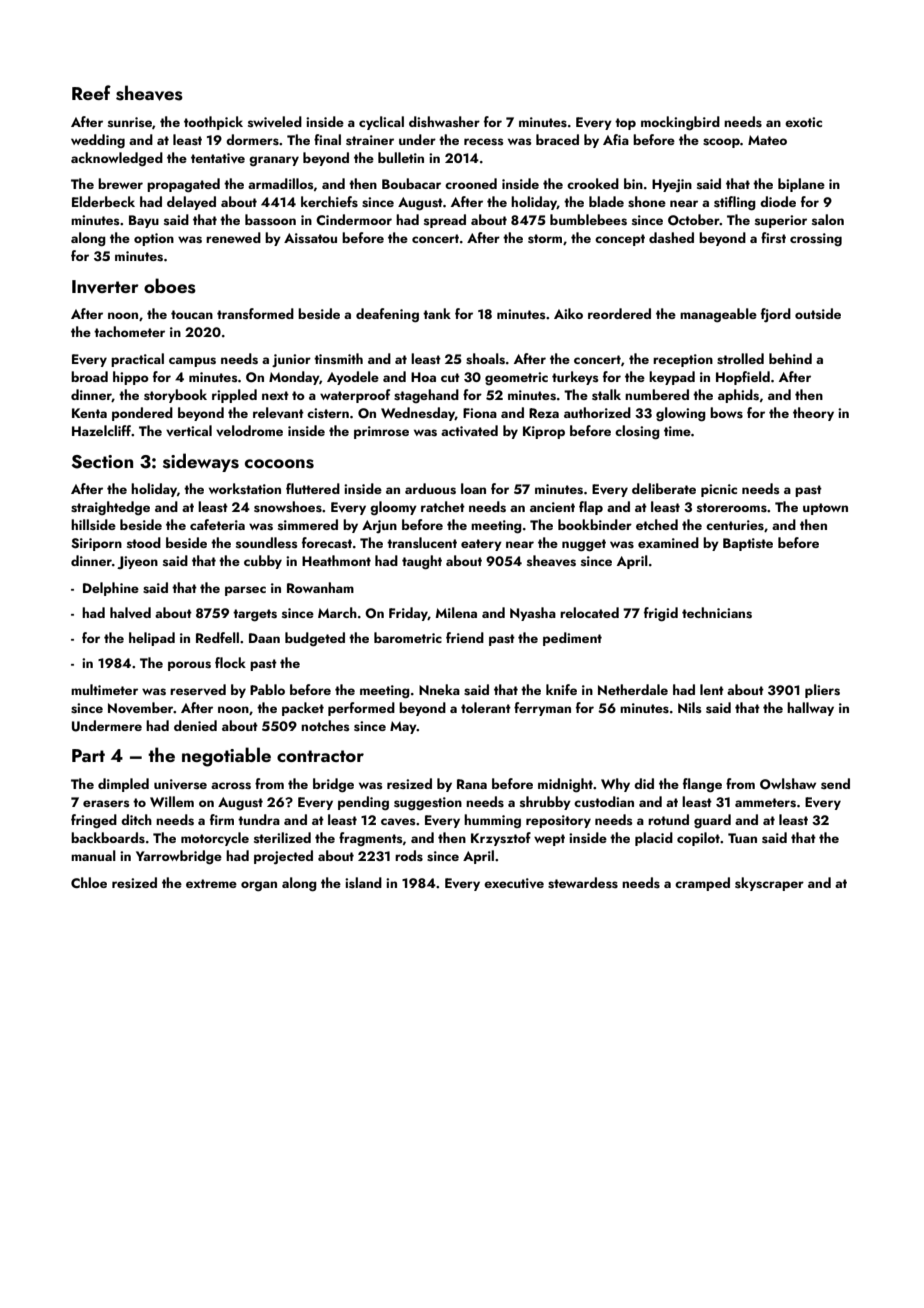 The image size is (924, 1308). I want to click on technicians, so click(717, 613).
